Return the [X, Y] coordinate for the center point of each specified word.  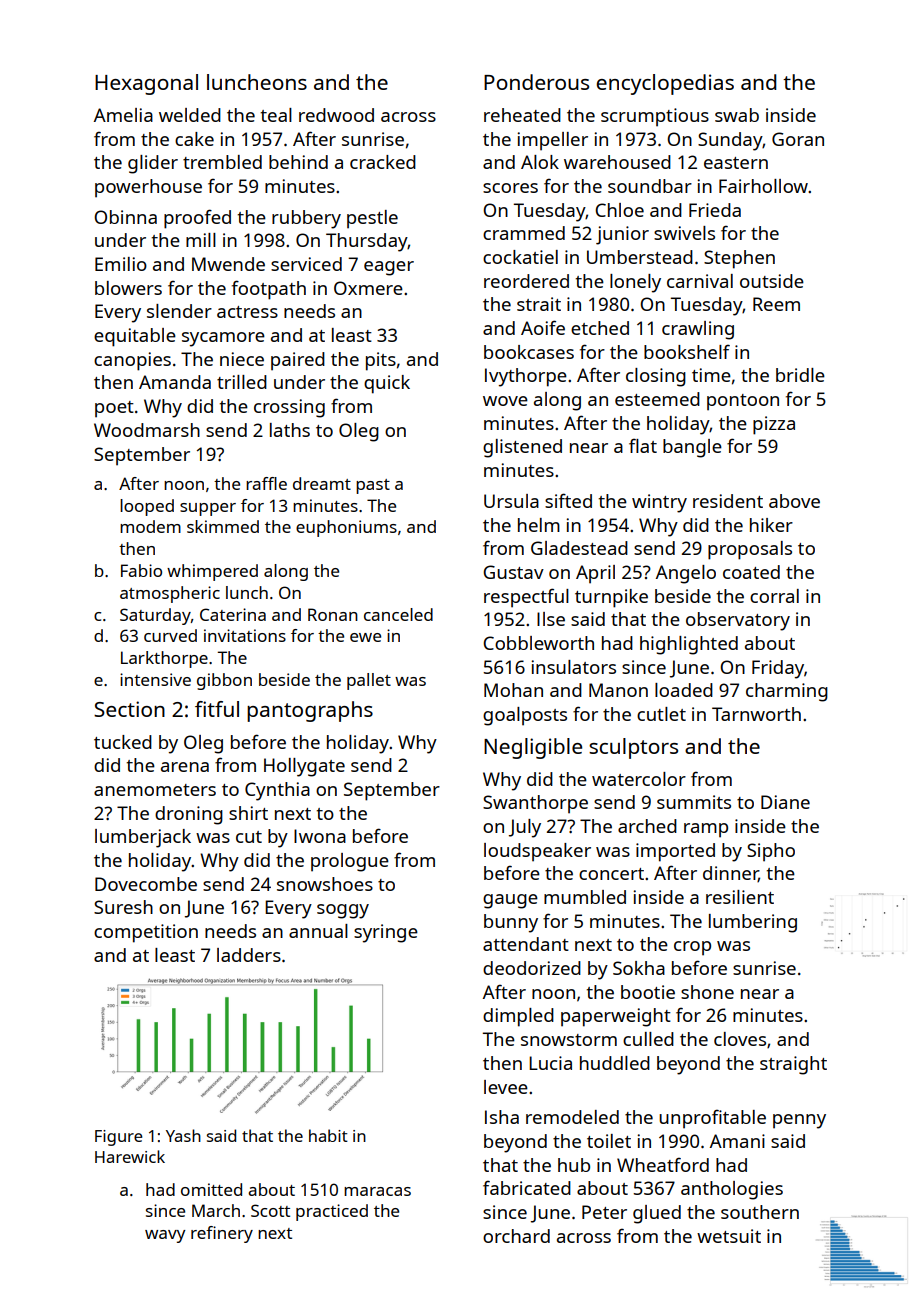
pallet [369, 681]
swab [737, 115]
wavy [165, 1236]
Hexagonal [146, 84]
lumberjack [143, 838]
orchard [516, 1236]
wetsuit [729, 1236]
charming [787, 692]
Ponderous [536, 82]
